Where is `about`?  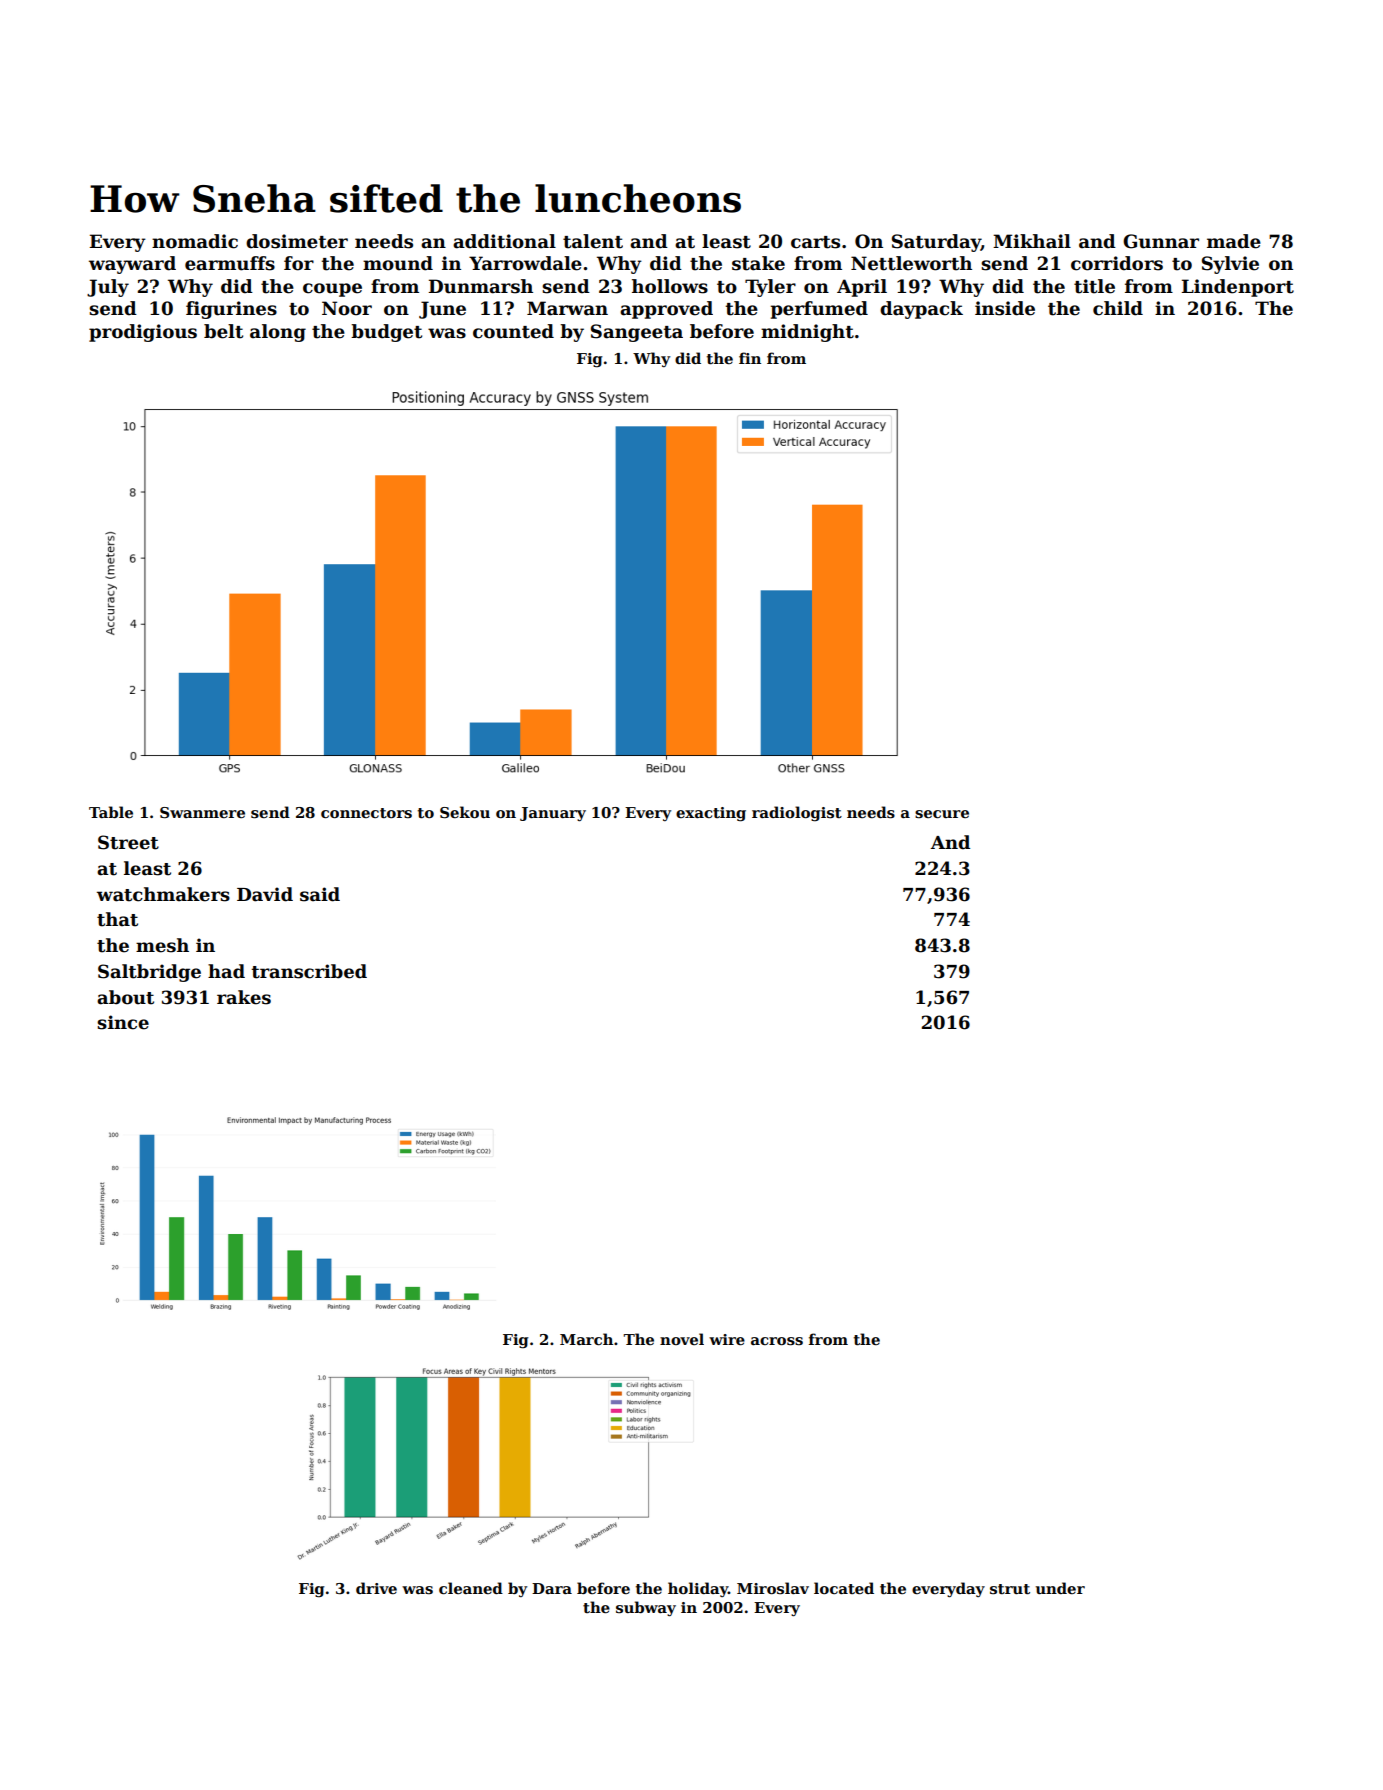 about is located at coordinates (125, 997).
